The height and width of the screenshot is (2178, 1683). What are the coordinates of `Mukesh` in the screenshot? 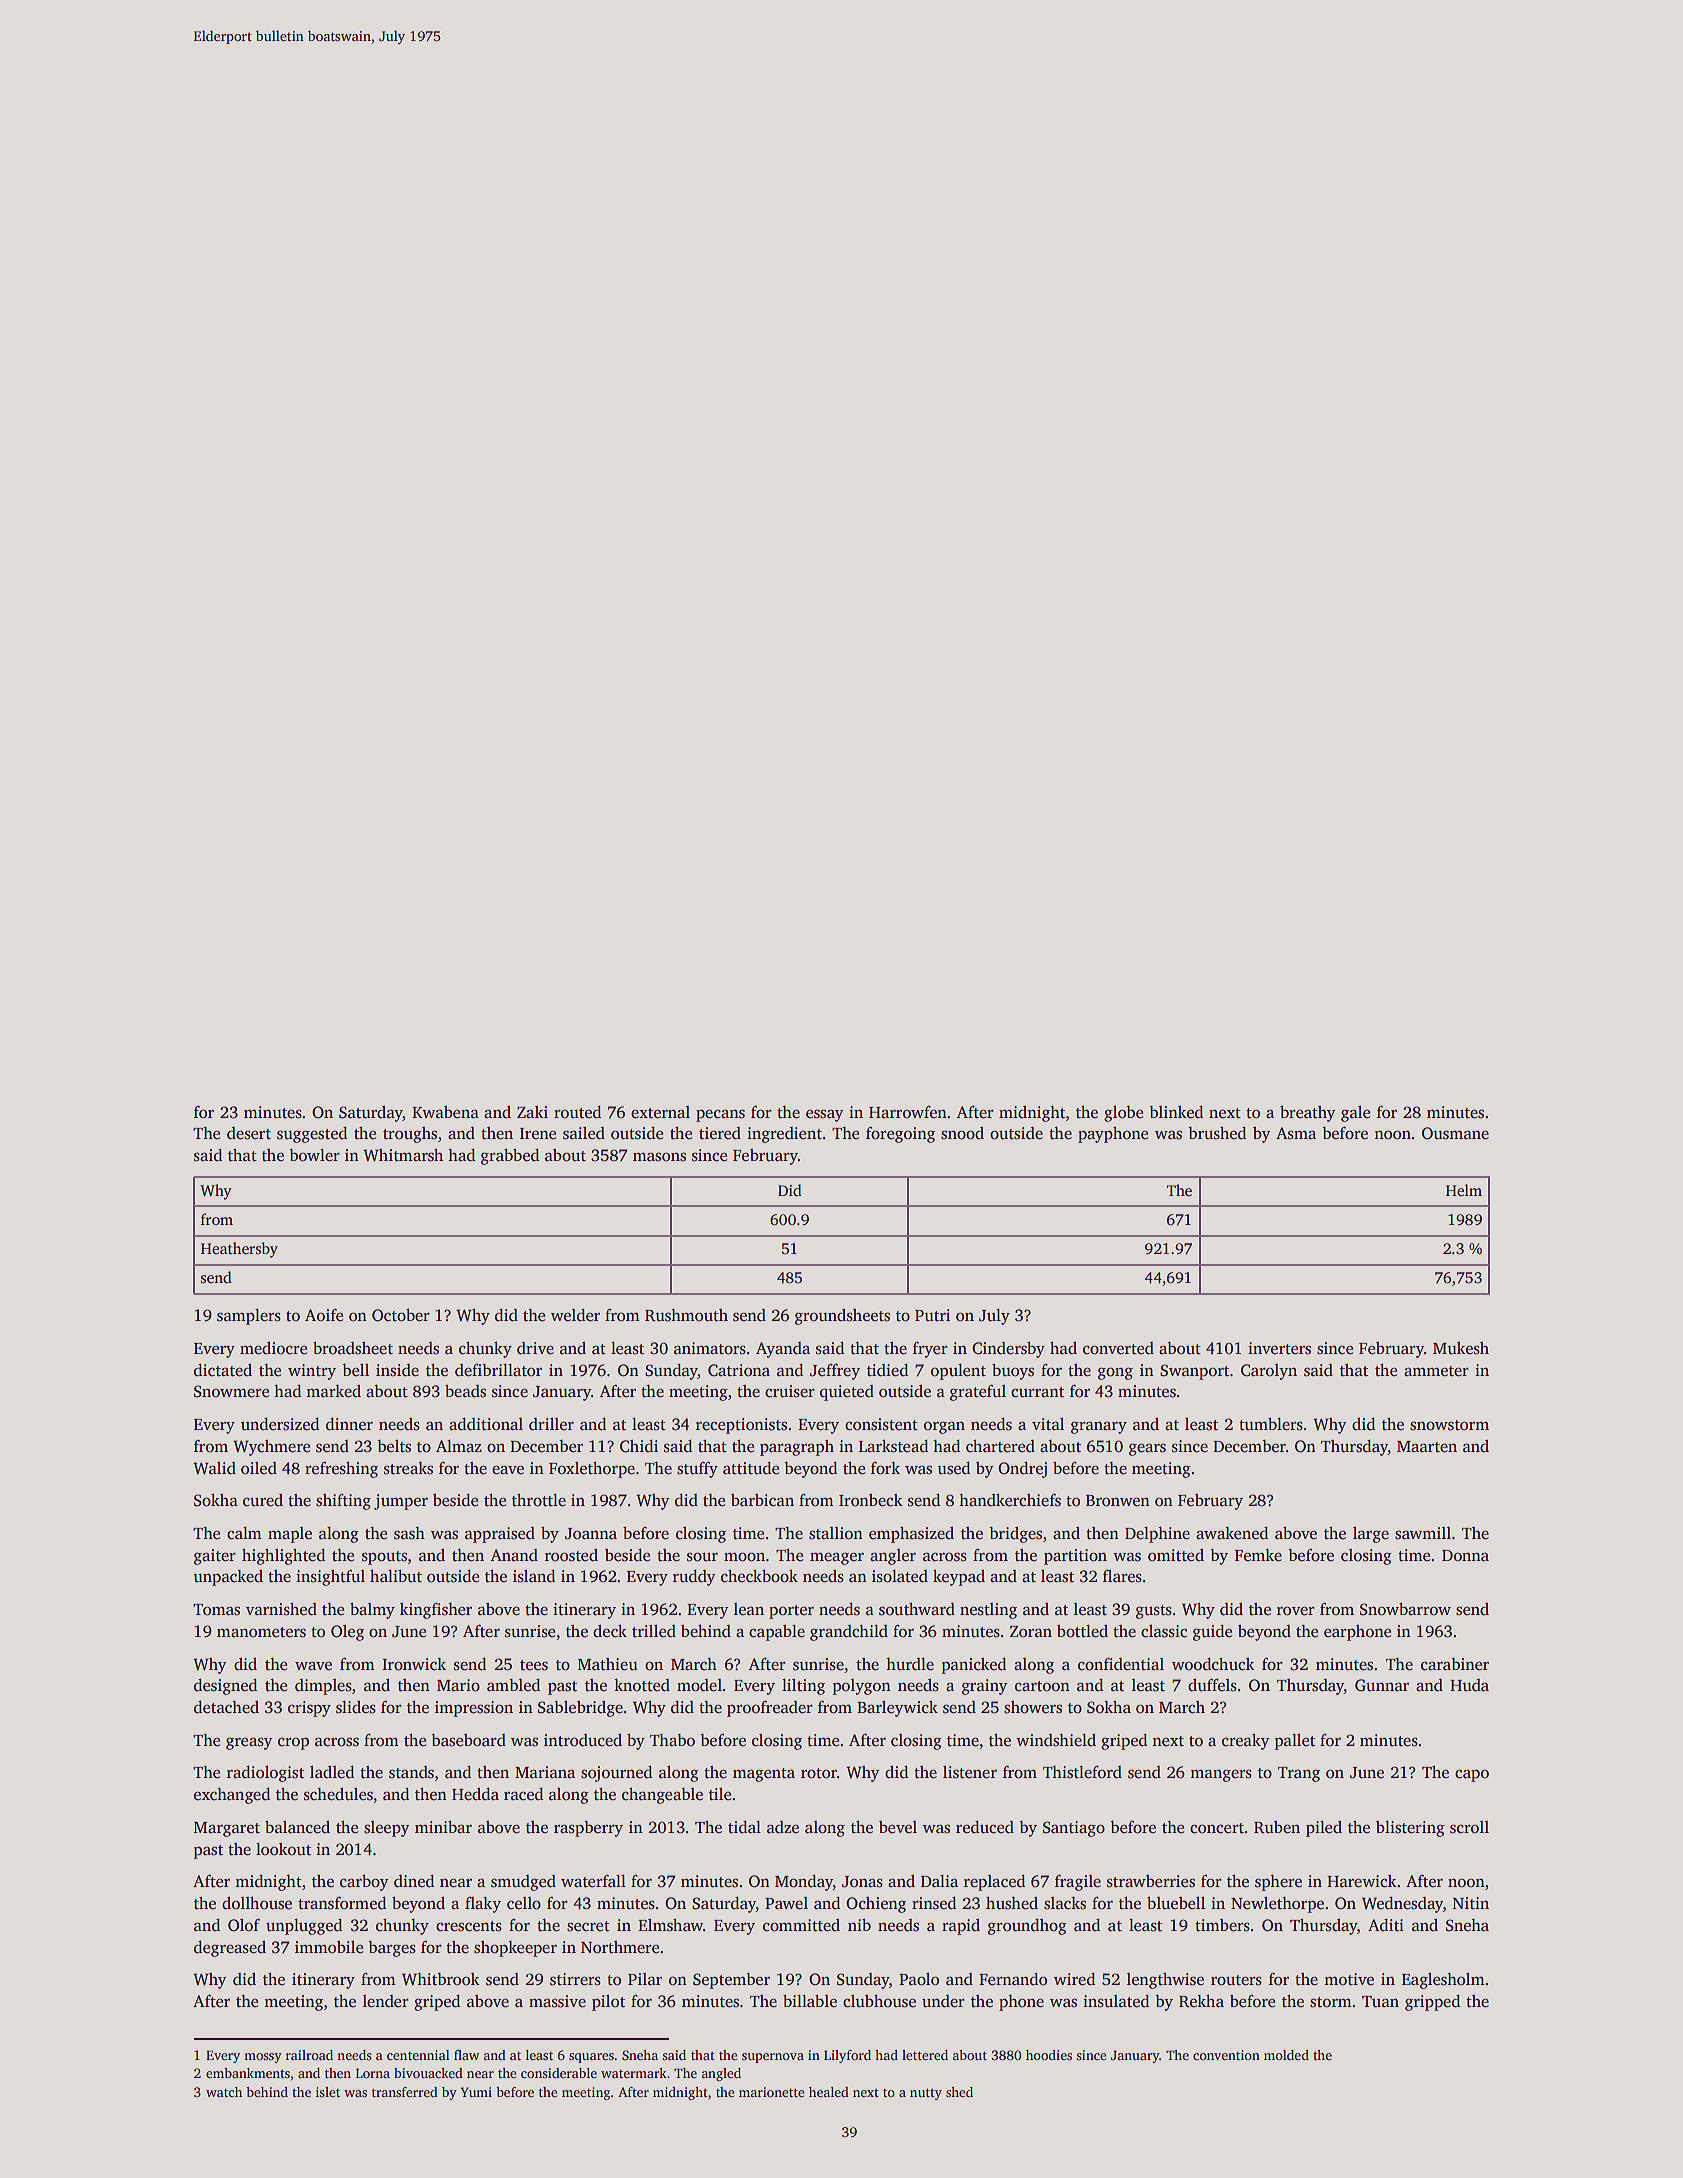 It's located at (1461, 1348).
